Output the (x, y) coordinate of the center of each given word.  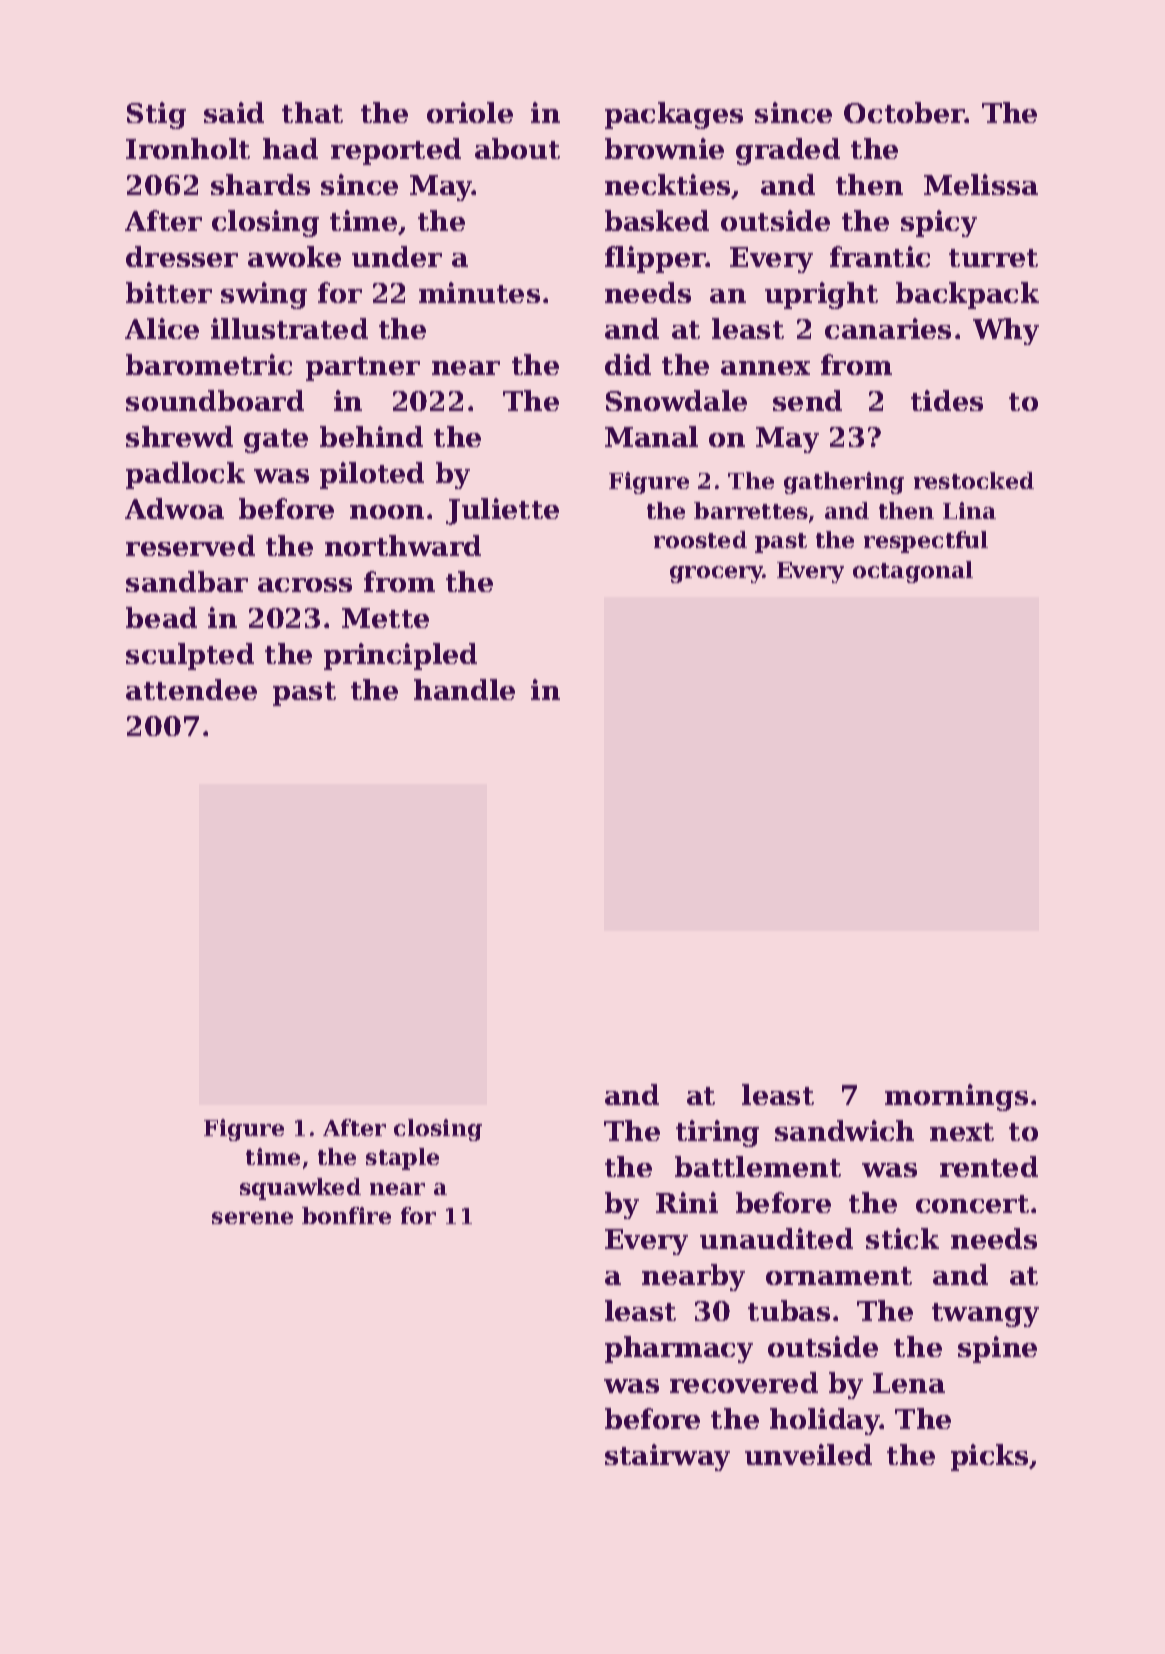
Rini (687, 1202)
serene (252, 1218)
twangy (985, 1315)
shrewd (179, 436)
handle (464, 689)
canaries (888, 328)
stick (902, 1238)
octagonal (913, 572)
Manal (651, 436)
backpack (967, 295)
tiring (717, 1133)
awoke (294, 256)
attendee (191, 689)
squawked (300, 1189)
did (628, 364)
